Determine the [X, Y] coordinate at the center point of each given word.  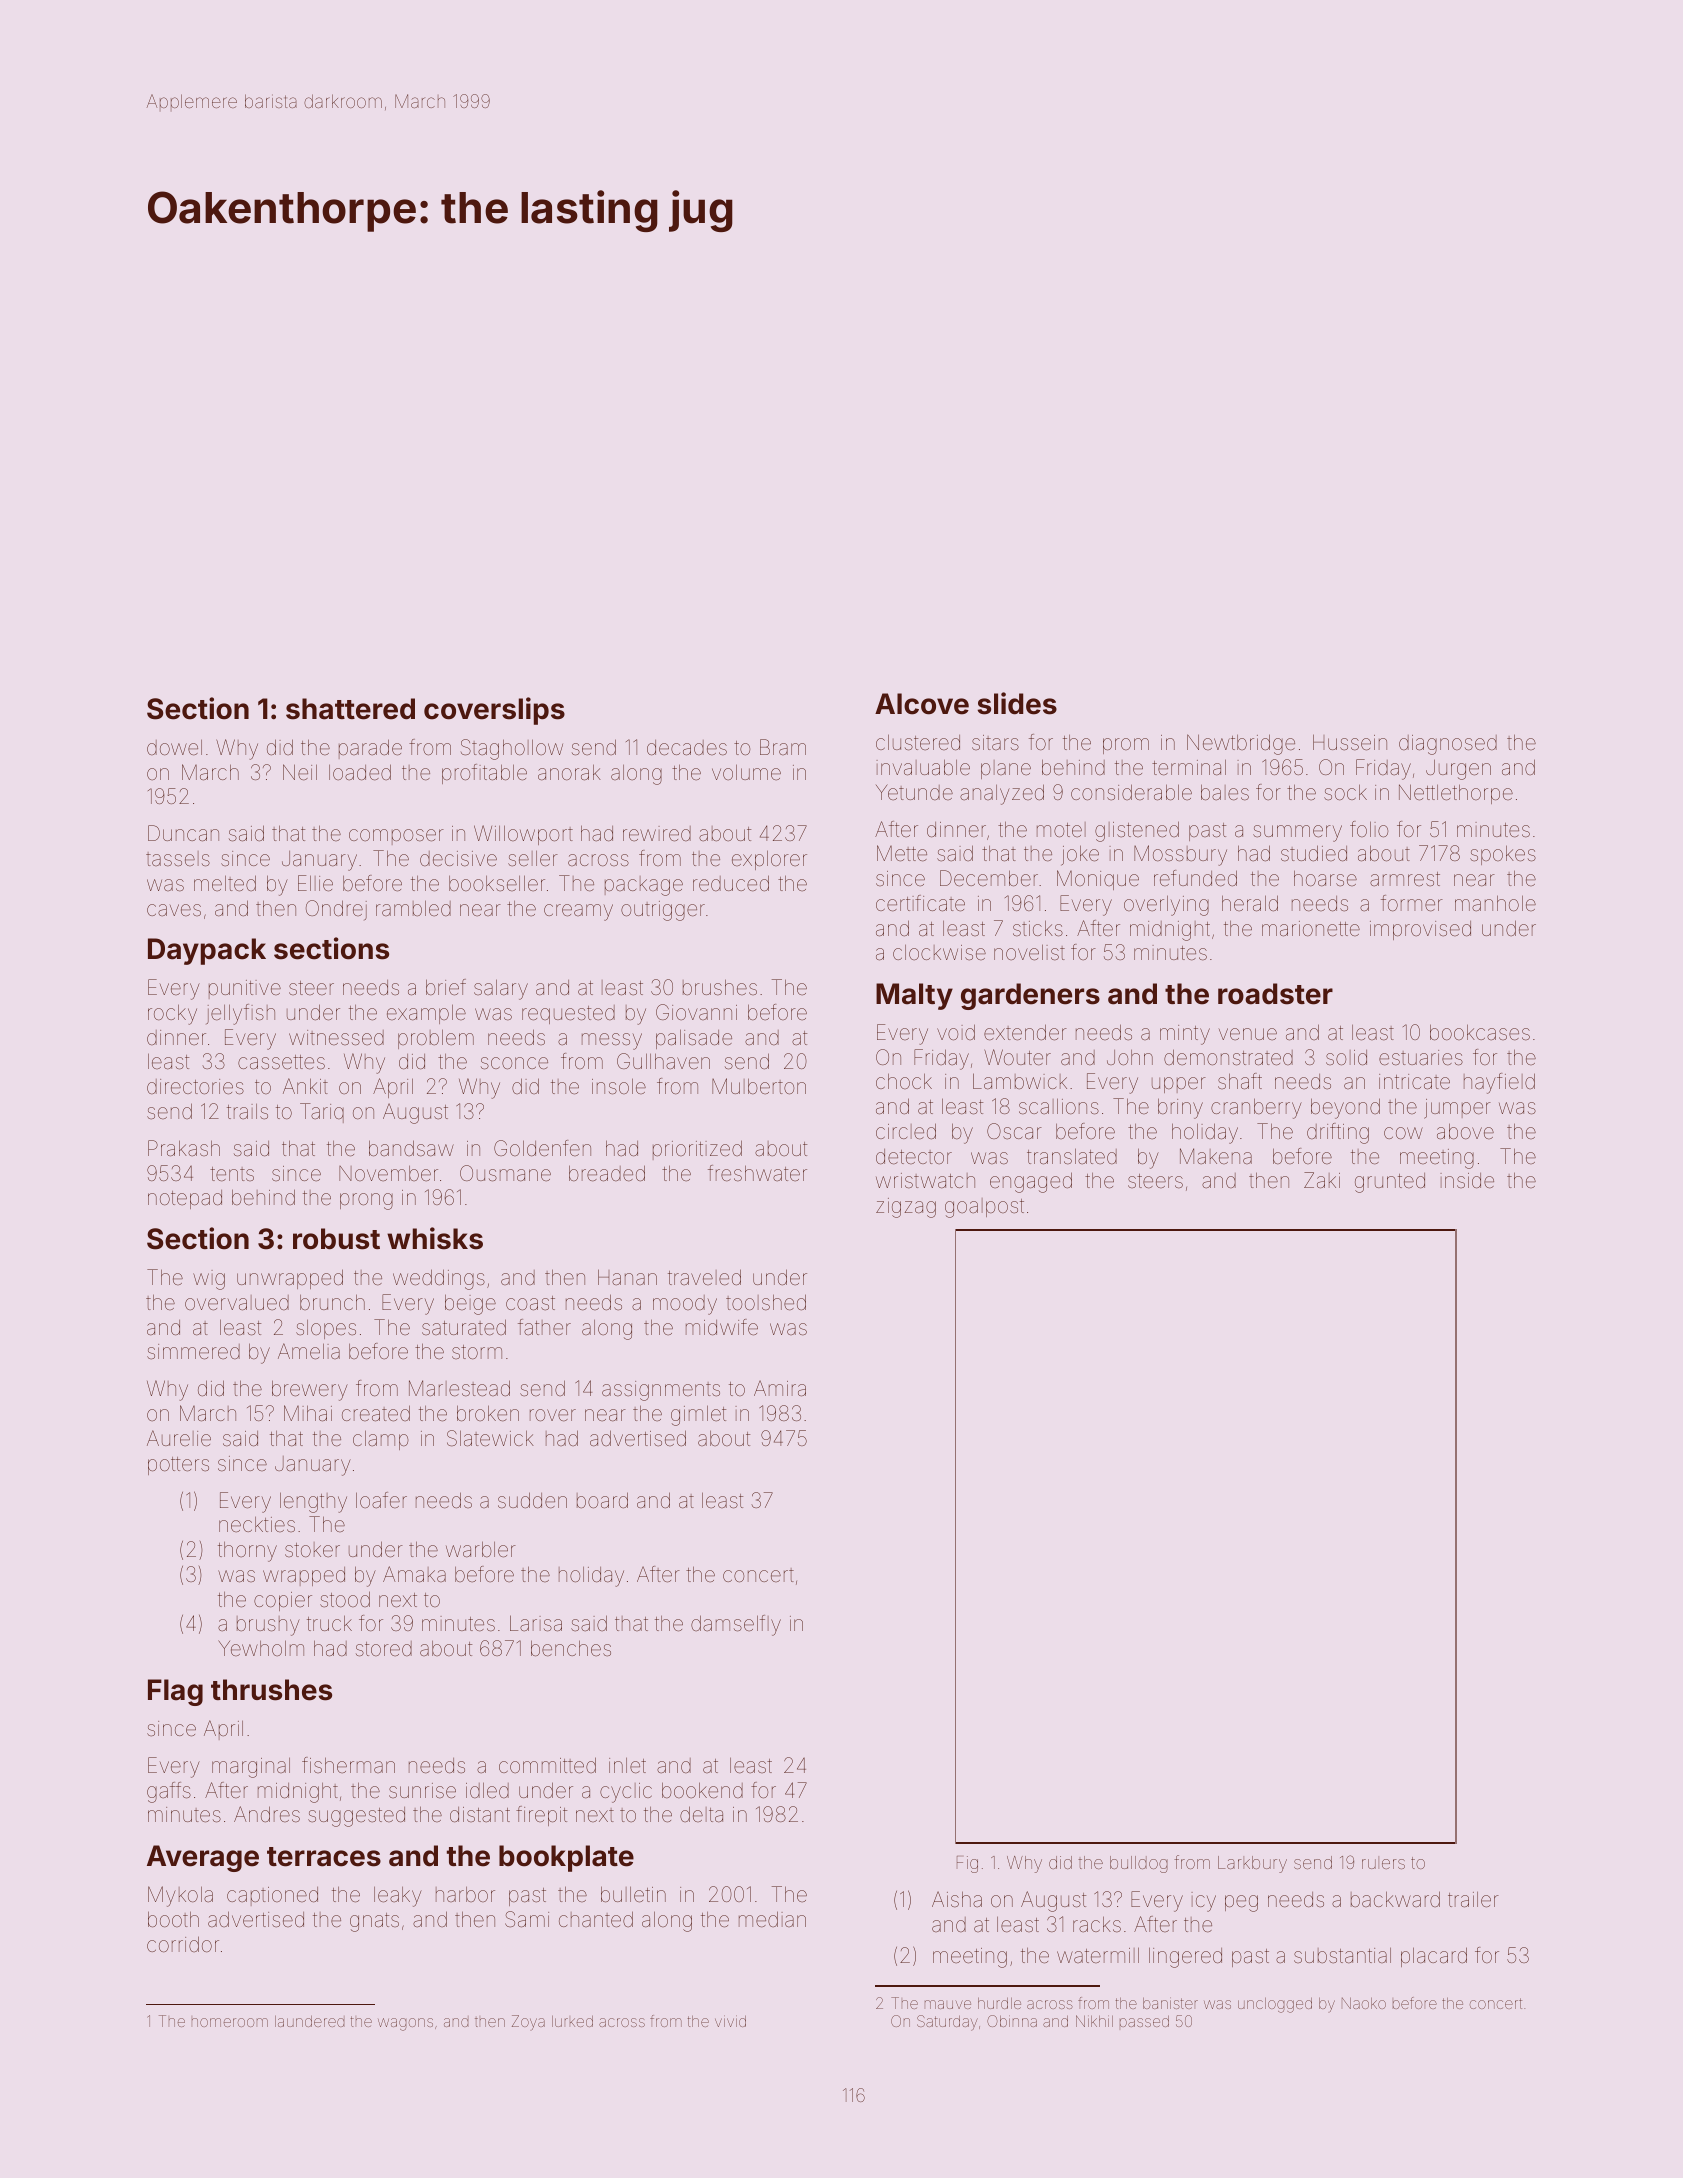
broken [488, 1413]
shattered [350, 709]
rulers [1383, 1862]
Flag [175, 1692]
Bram [783, 747]
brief [446, 987]
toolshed [766, 1302]
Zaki [1322, 1180]
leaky [398, 1897]
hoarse [1325, 878]
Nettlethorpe [1456, 794]
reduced [731, 883]
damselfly [736, 1625]
